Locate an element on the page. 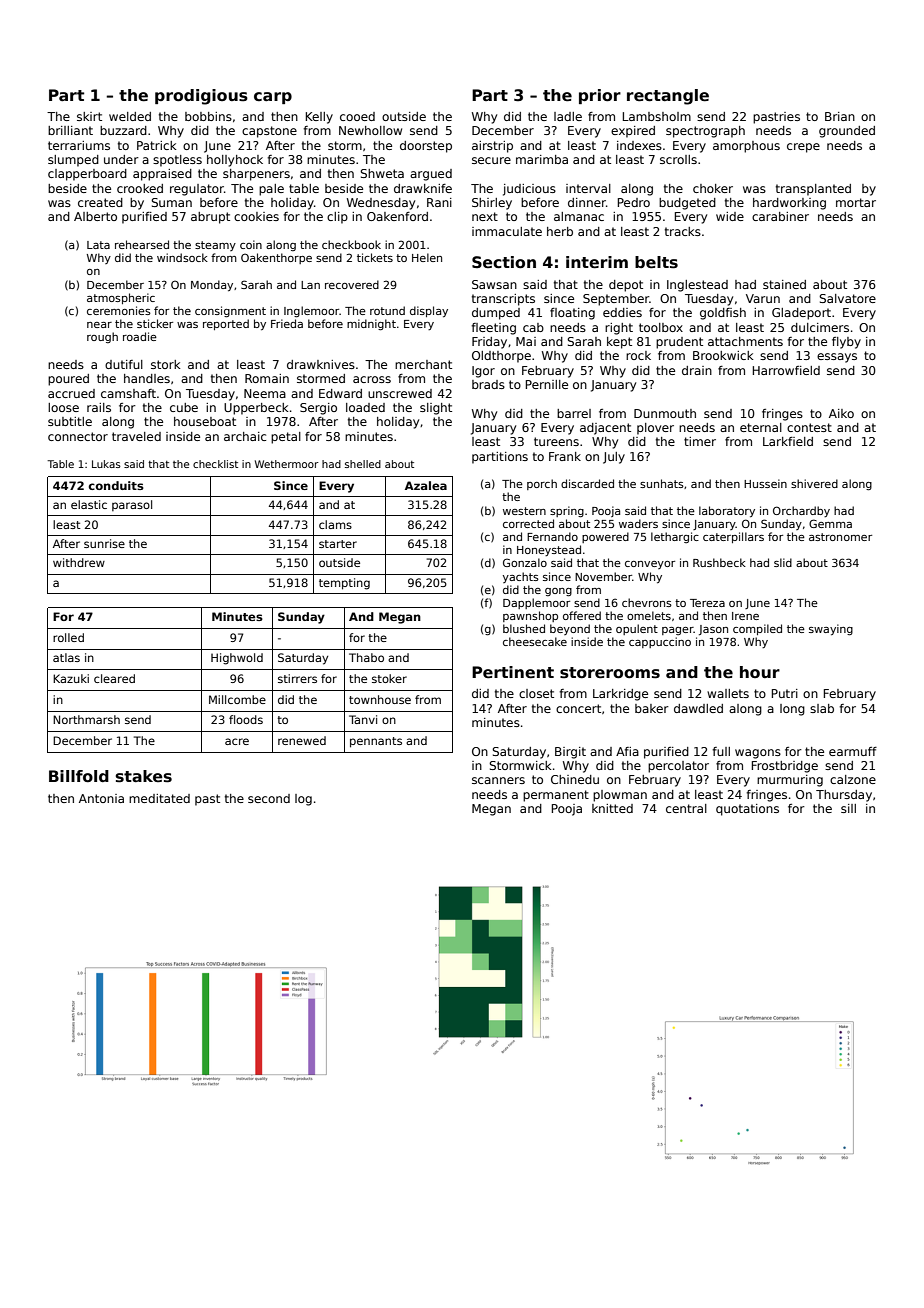 The width and height of the image is (924, 1308). scanners is located at coordinates (498, 780).
